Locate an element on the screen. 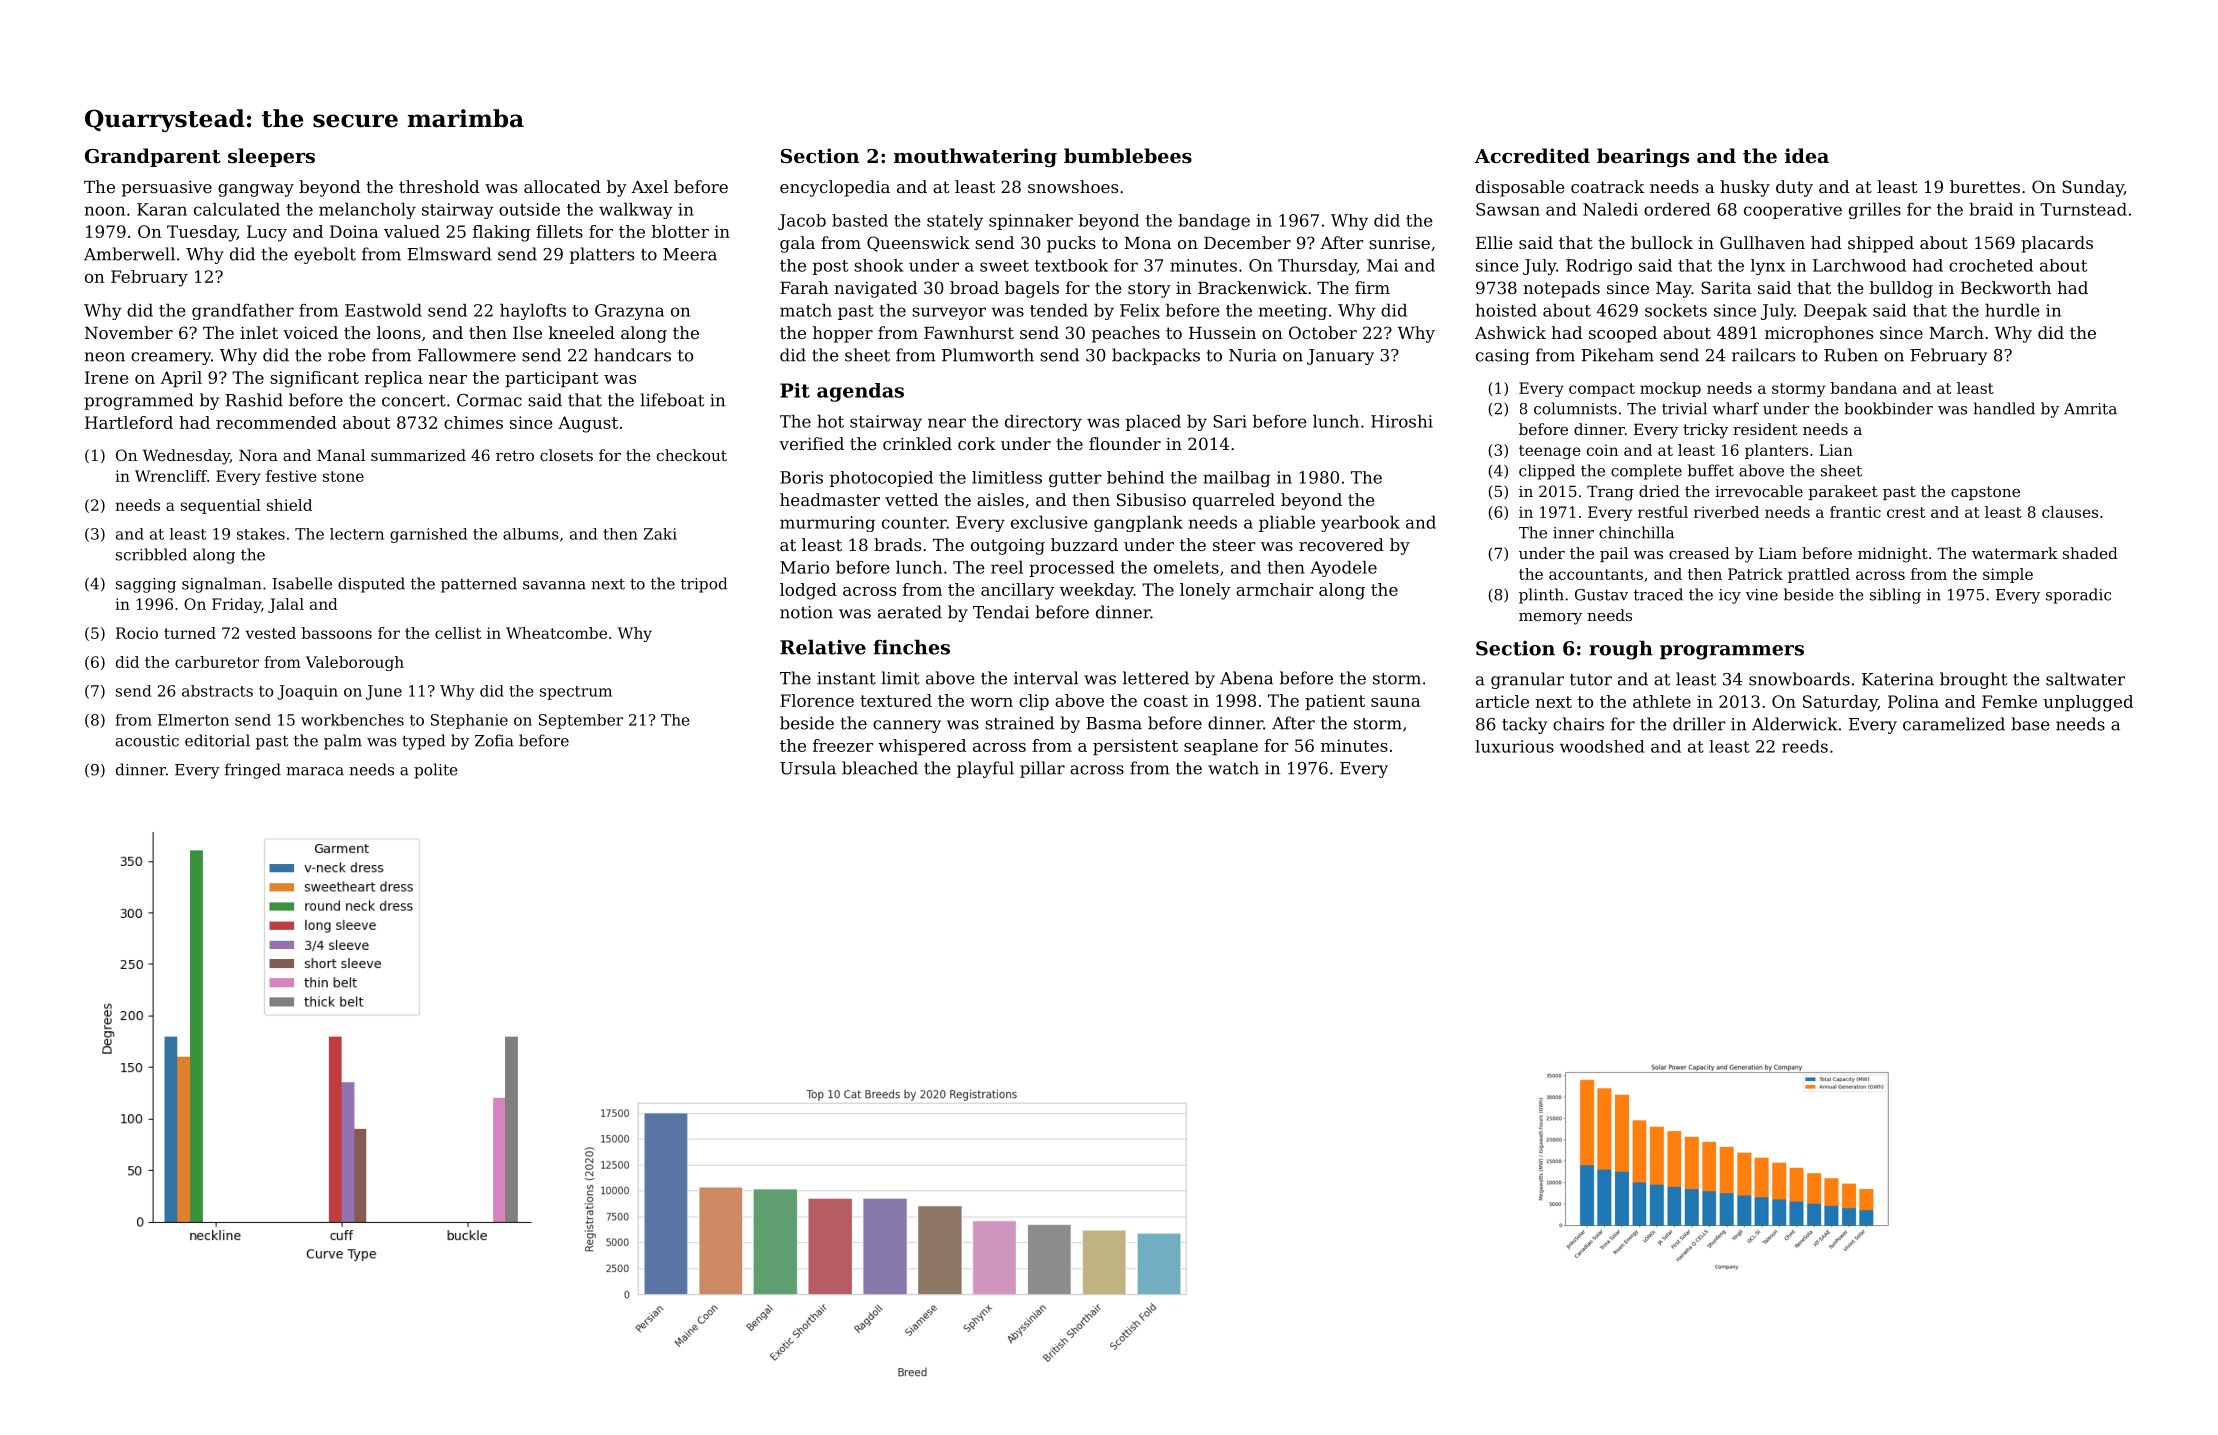  Wheatcombe is located at coordinates (556, 633).
